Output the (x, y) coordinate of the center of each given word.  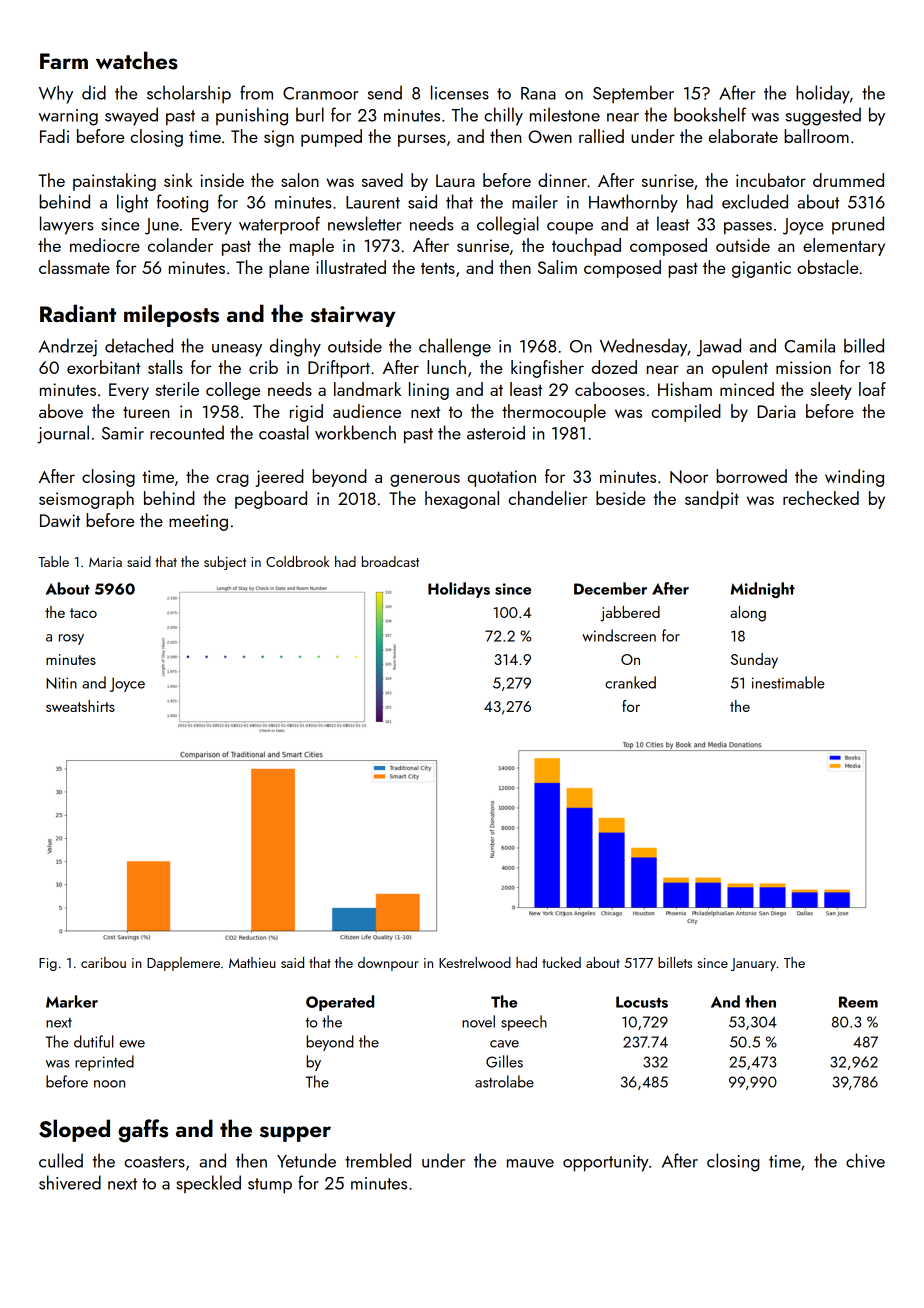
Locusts (642, 1002)
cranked (630, 682)
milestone (565, 114)
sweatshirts (80, 706)
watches (137, 60)
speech (524, 1023)
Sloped (74, 1130)
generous (425, 480)
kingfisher (547, 369)
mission (803, 367)
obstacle (827, 267)
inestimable (788, 682)
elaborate (743, 136)
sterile (177, 389)
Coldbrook (298, 561)
